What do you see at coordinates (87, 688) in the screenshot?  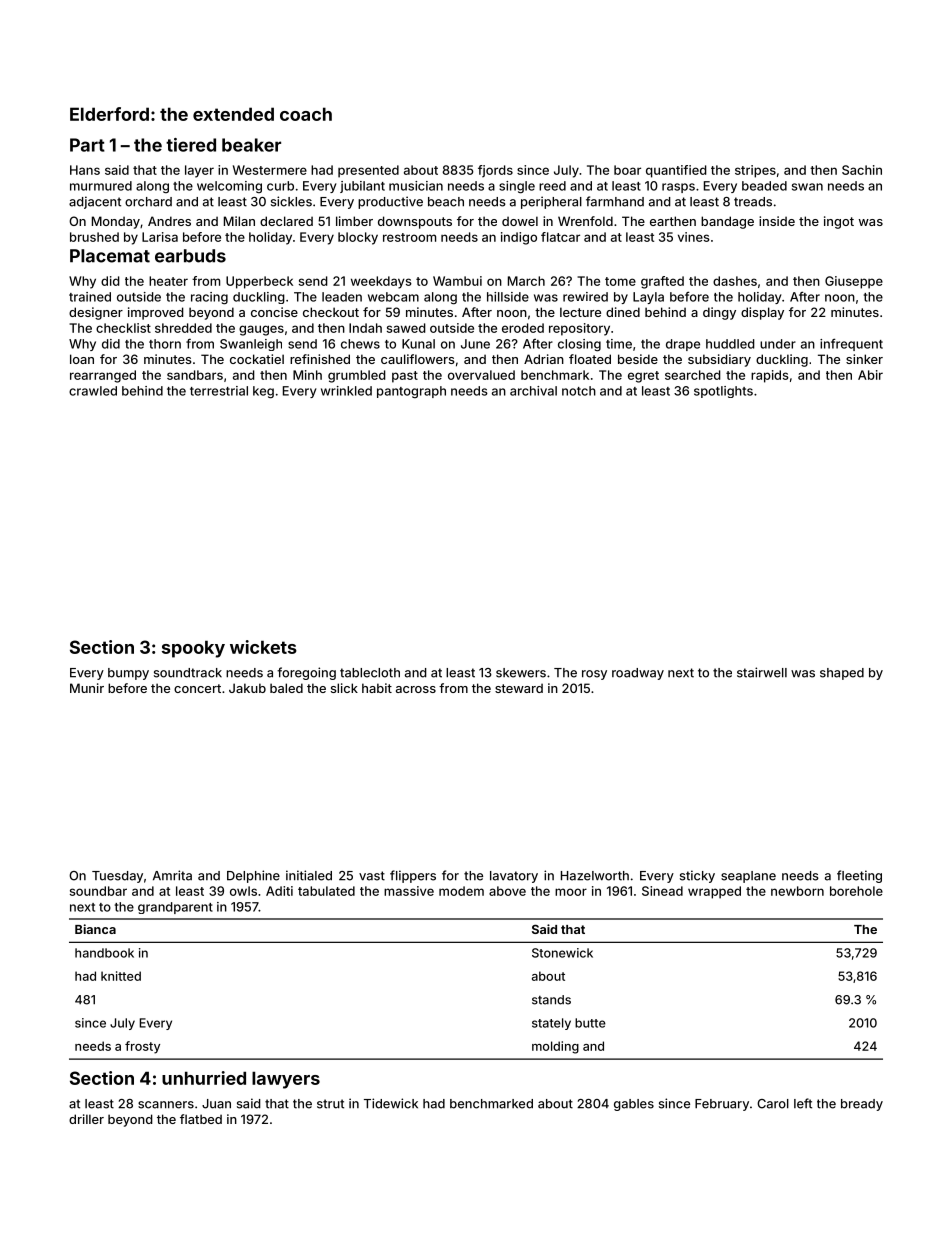 I see `Munir` at bounding box center [87, 688].
